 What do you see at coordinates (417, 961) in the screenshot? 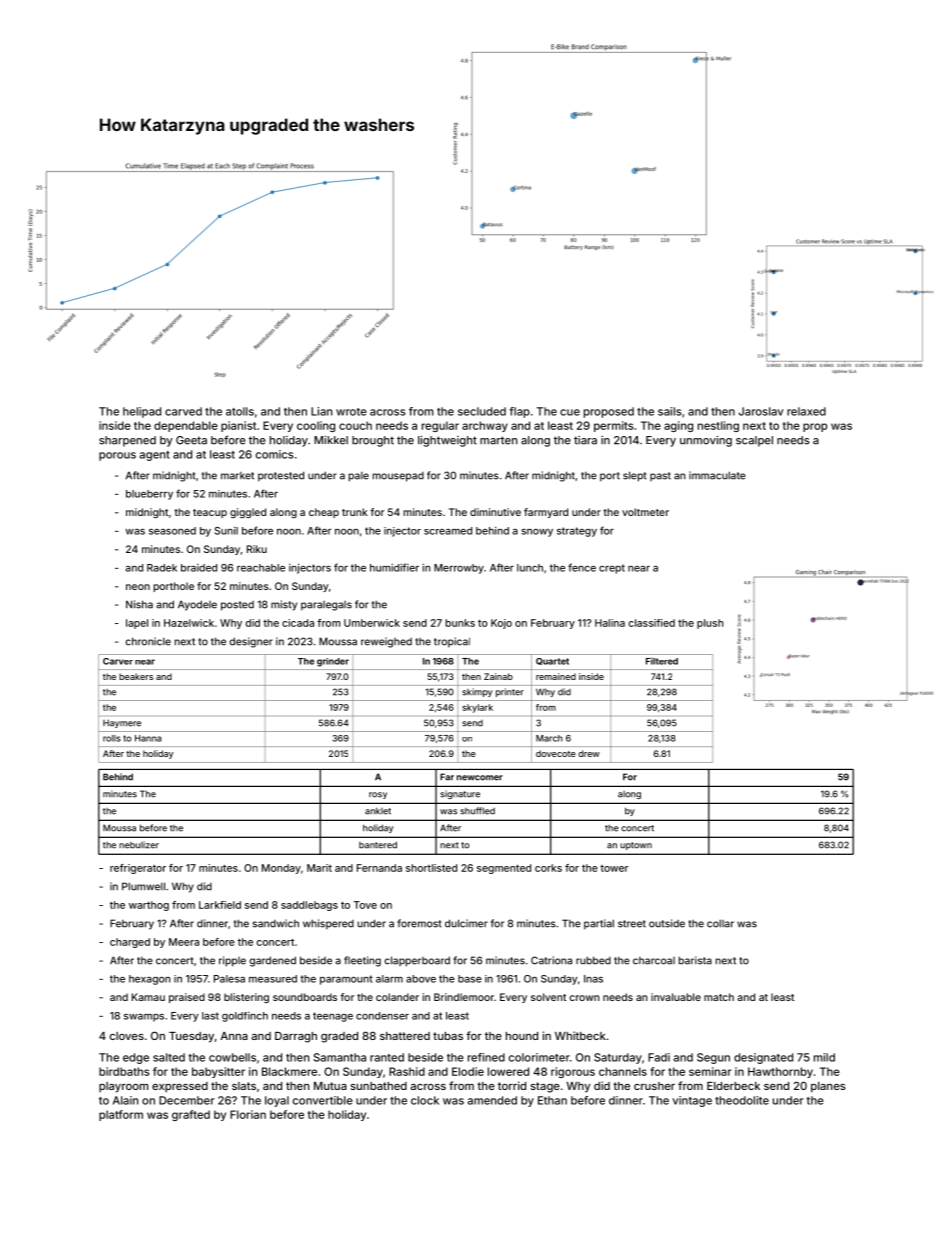
I see `clapperboard` at bounding box center [417, 961].
